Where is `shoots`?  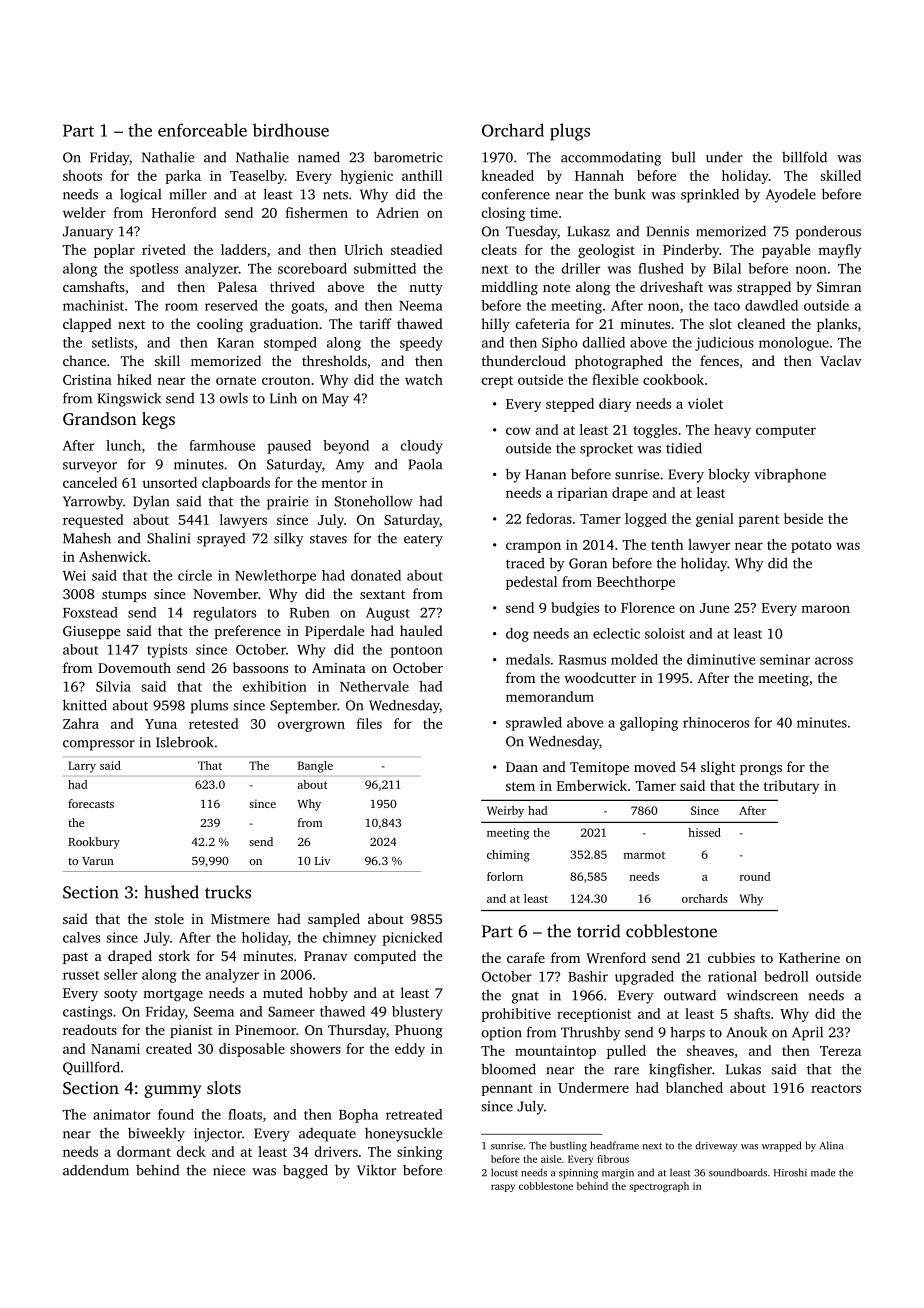 shoots is located at coordinates (82, 175).
